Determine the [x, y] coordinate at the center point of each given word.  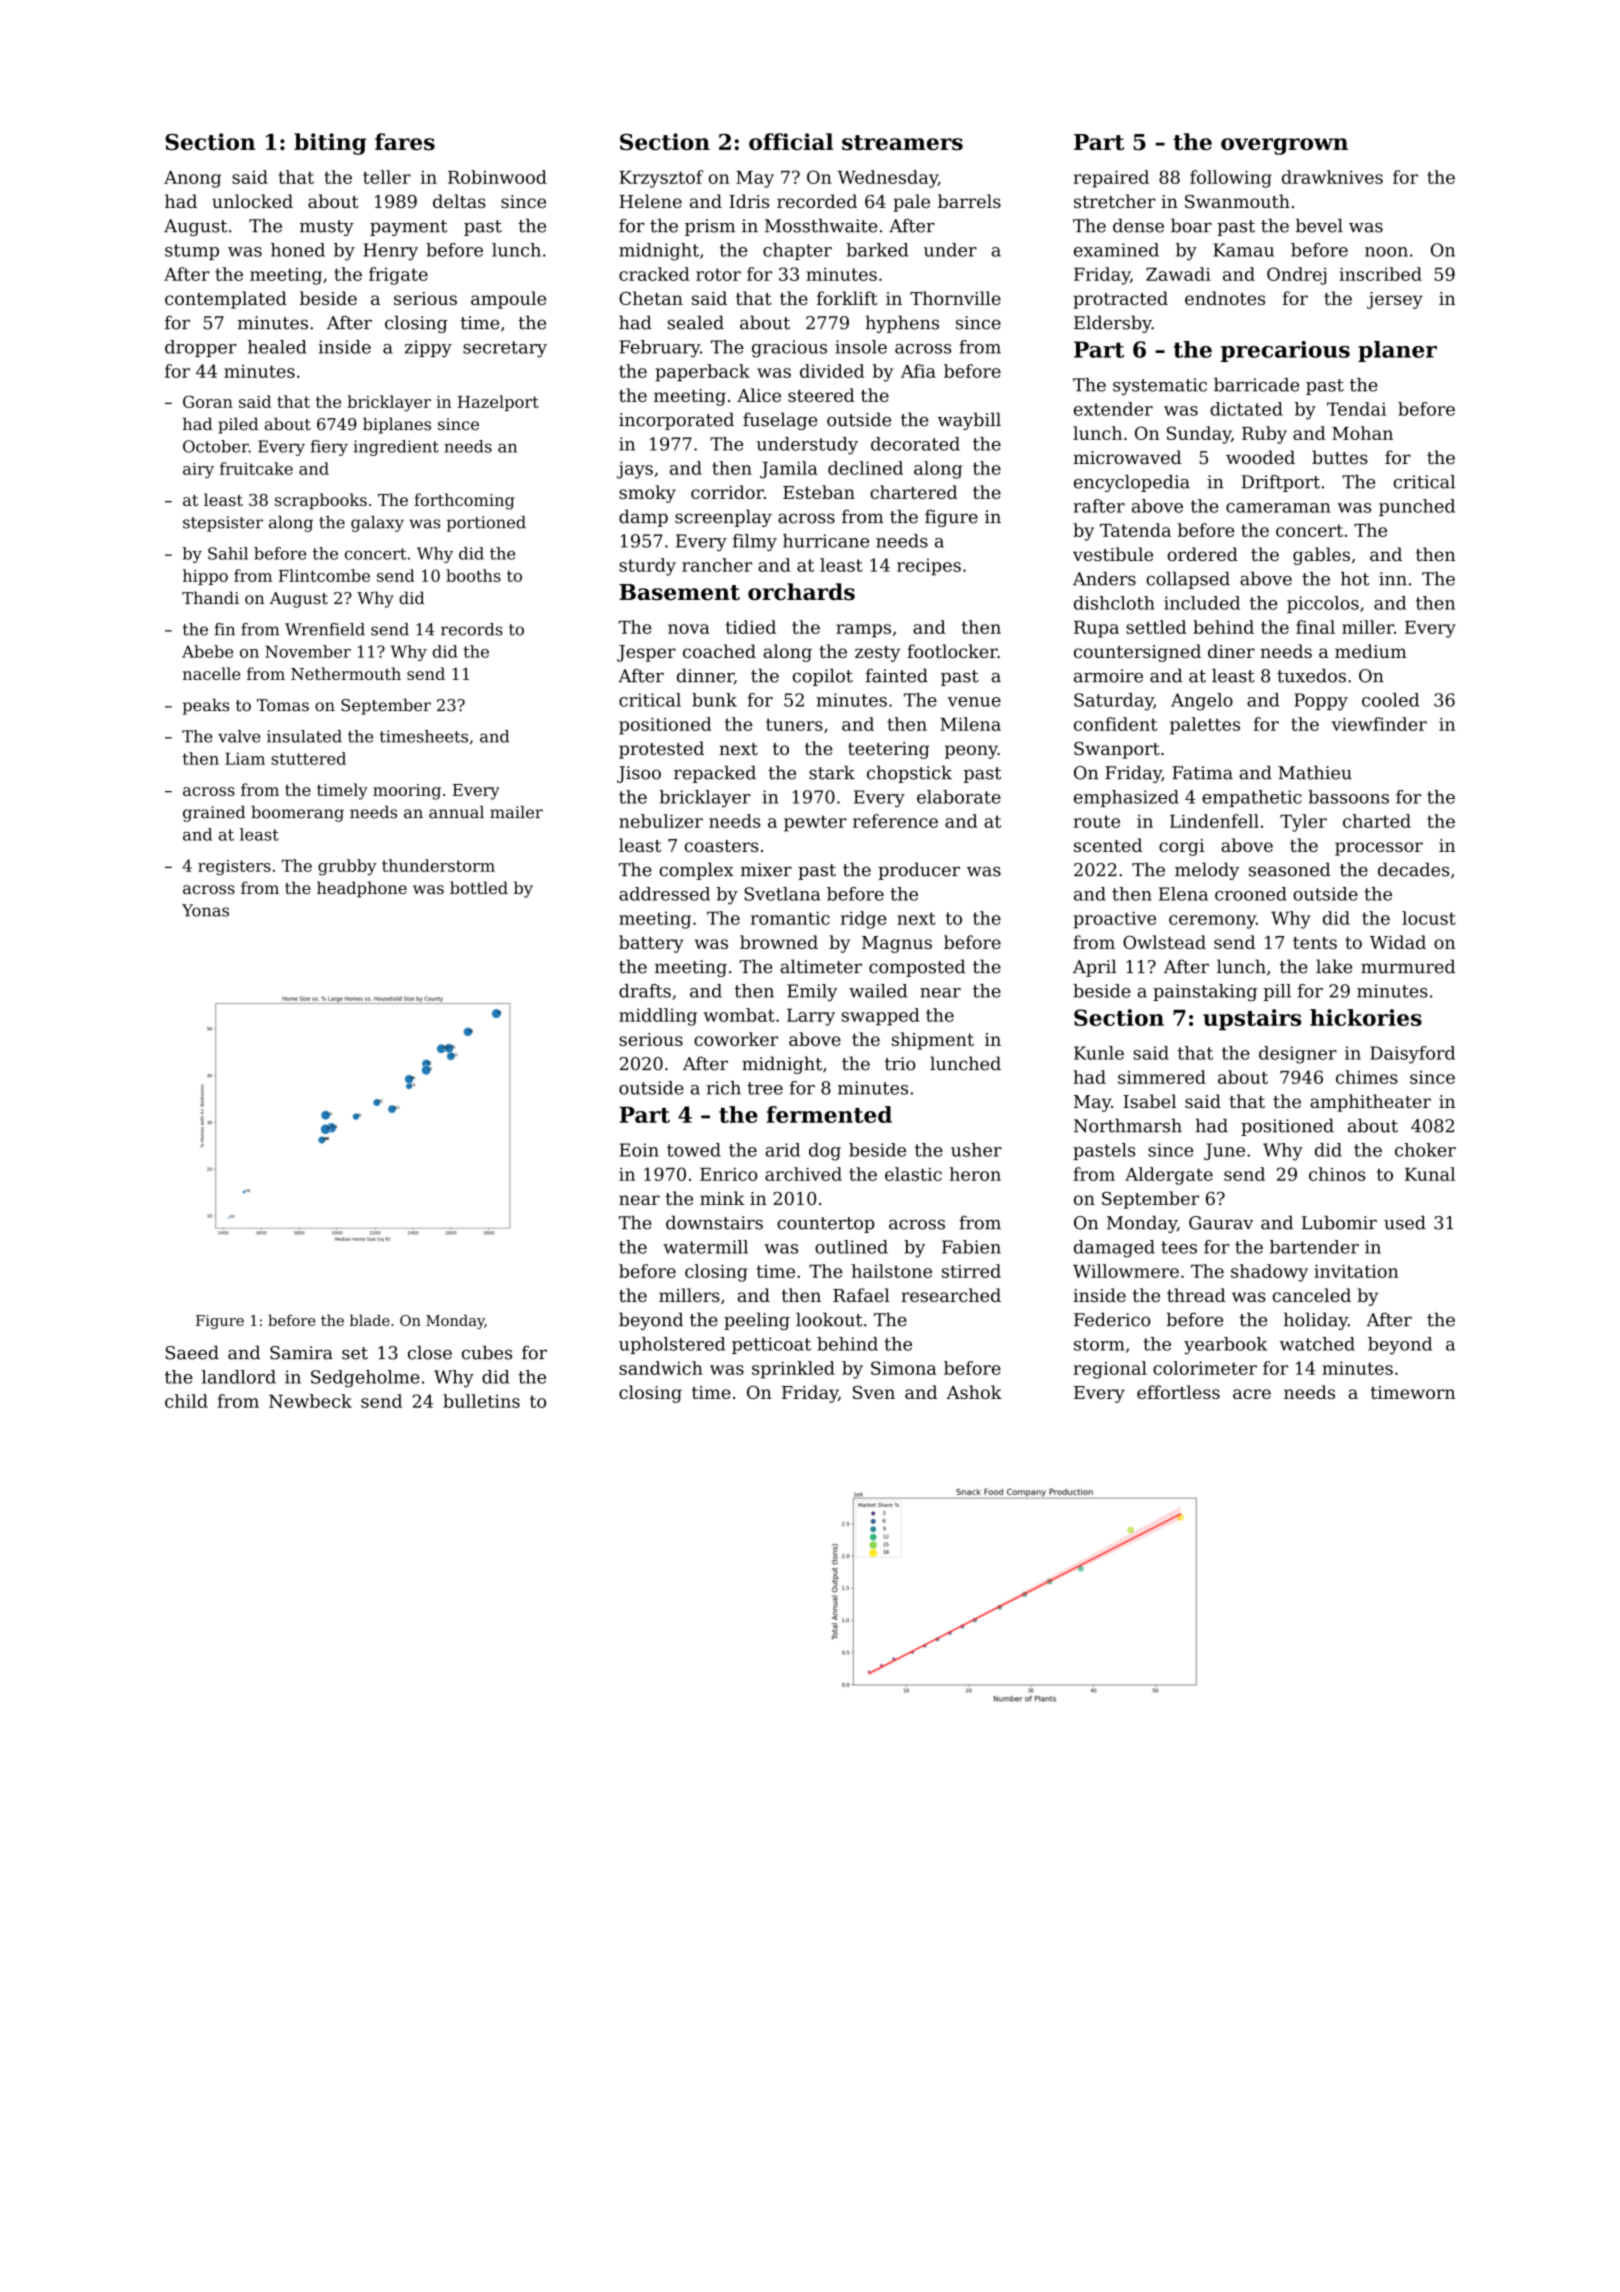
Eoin [639, 1150]
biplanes [397, 425]
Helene [650, 201]
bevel [1319, 225]
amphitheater [1370, 1103]
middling [658, 1017]
